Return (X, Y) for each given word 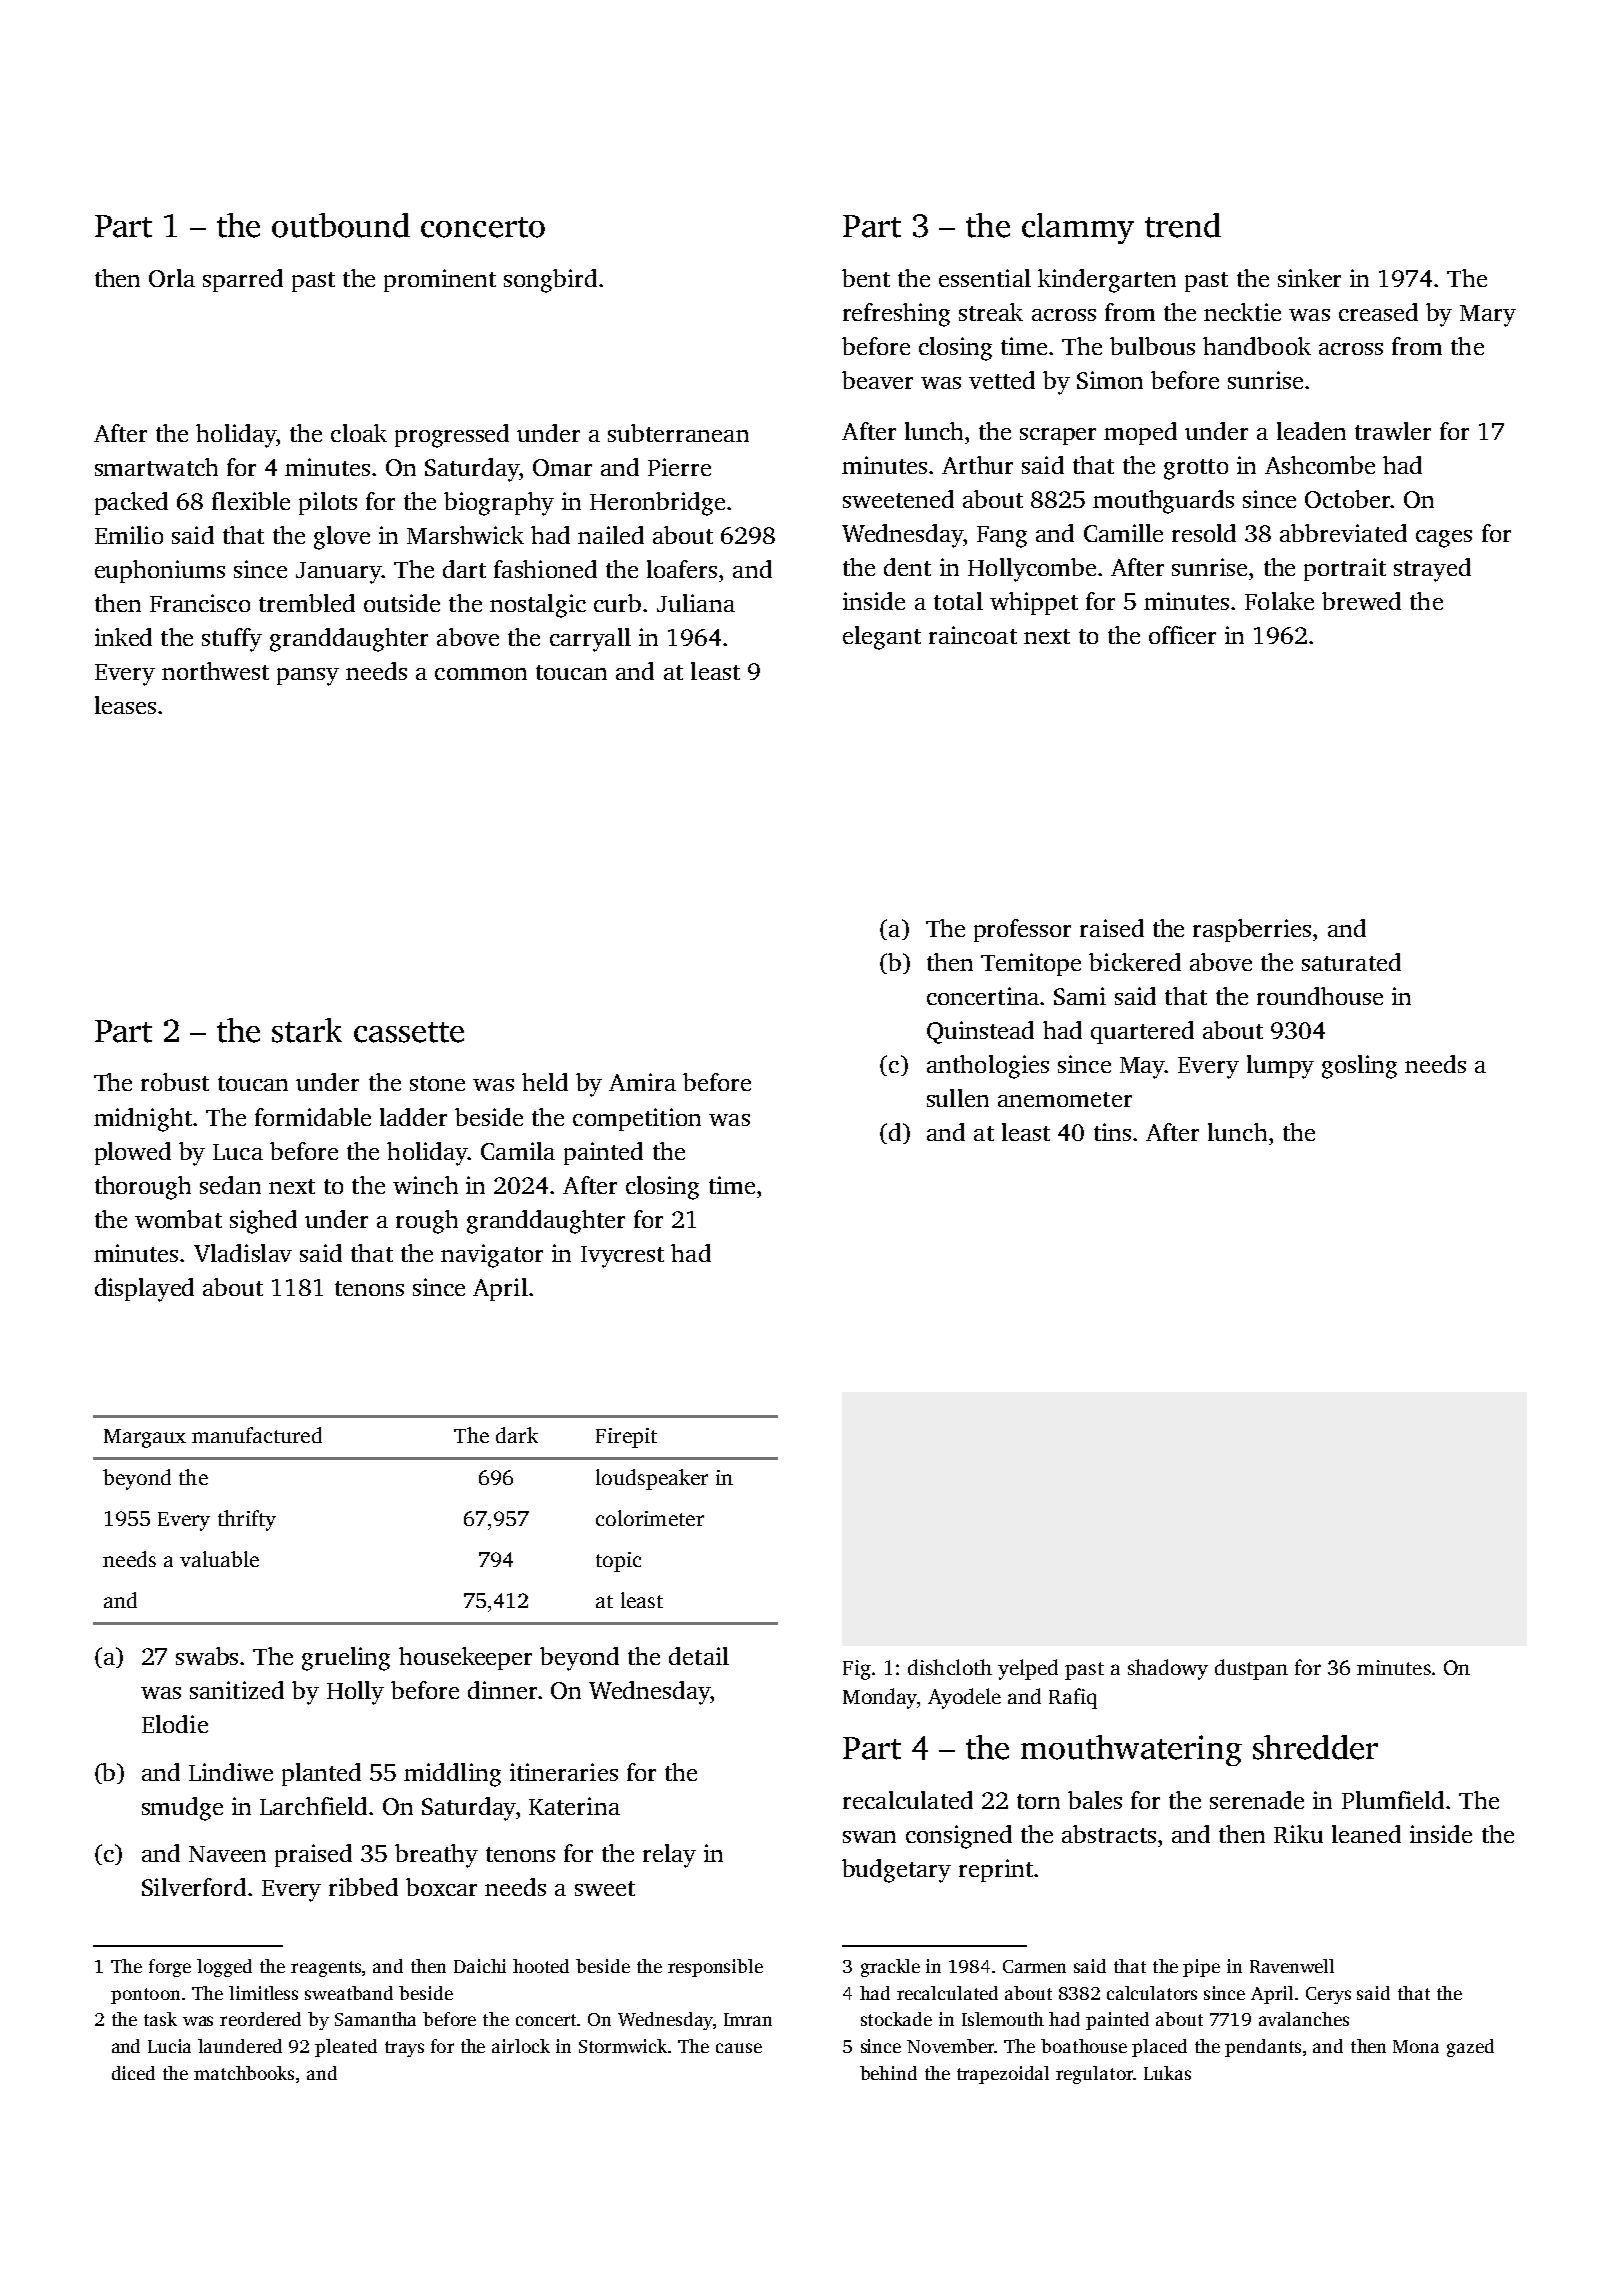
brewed (1361, 601)
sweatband (349, 1993)
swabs (207, 1656)
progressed (452, 436)
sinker (1309, 278)
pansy (308, 677)
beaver (877, 380)
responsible (715, 1968)
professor (1022, 930)
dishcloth (950, 1667)
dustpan (1251, 1669)
